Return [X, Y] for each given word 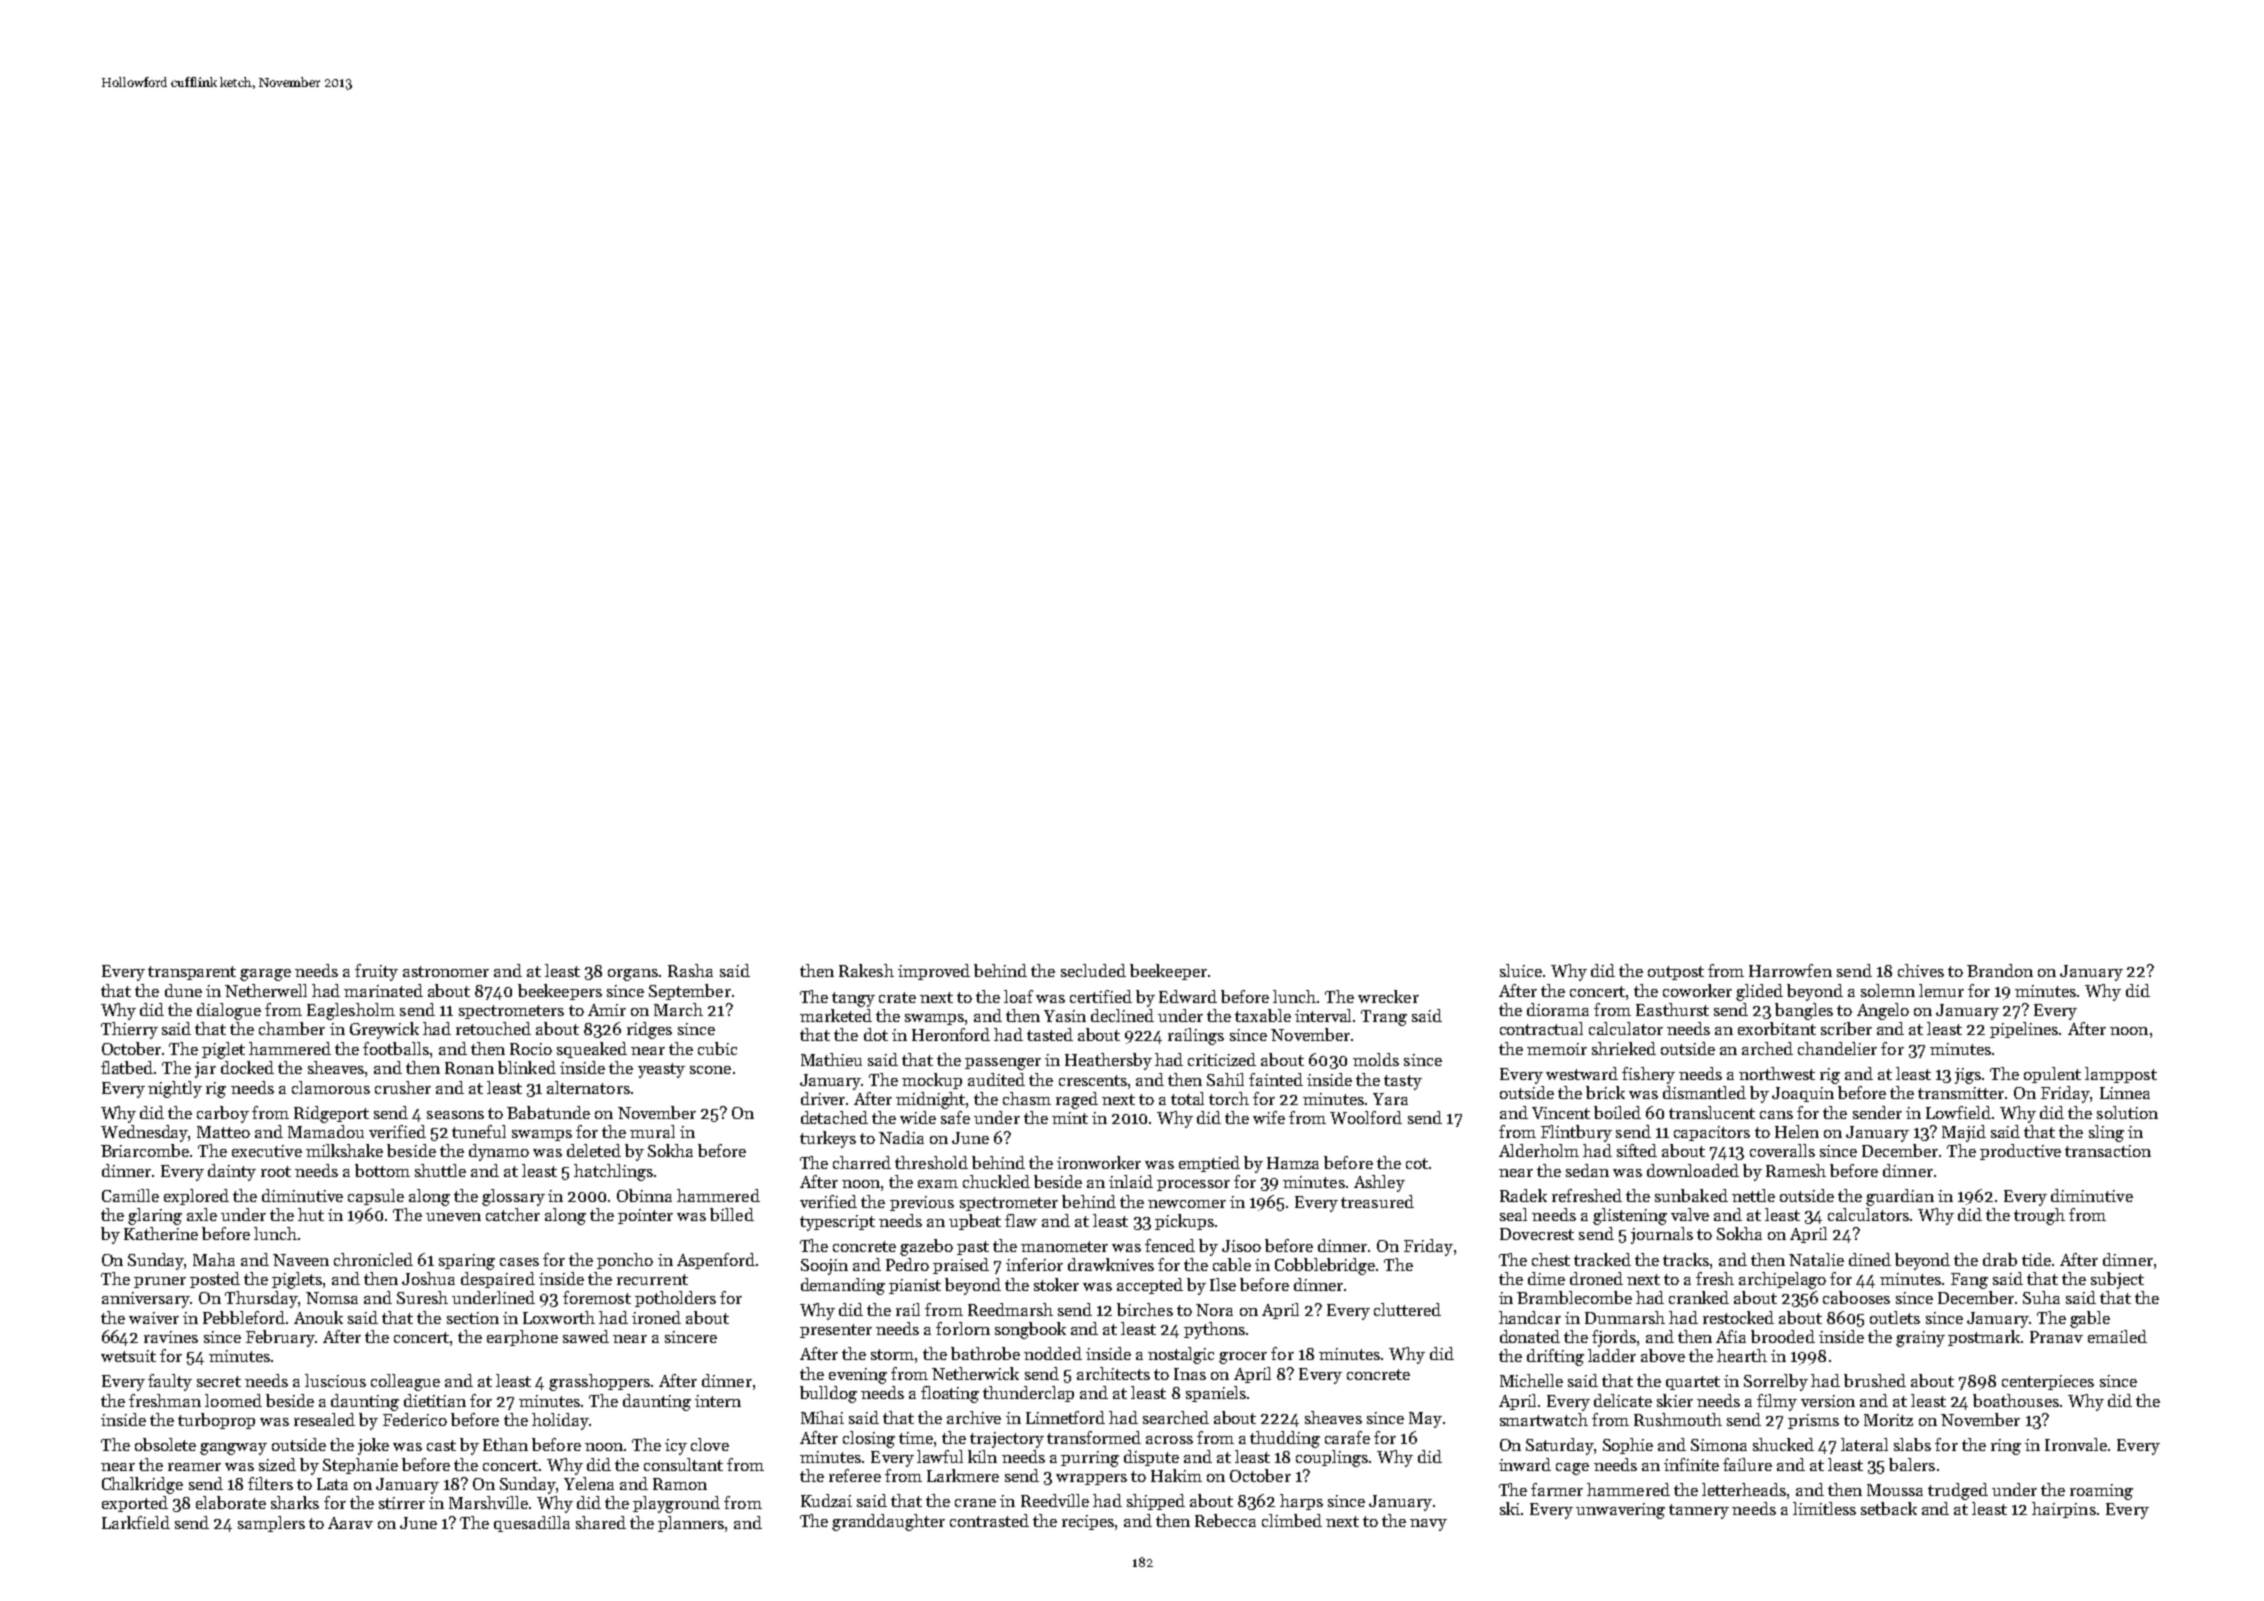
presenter [836, 1331]
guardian [1900, 1197]
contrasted [989, 1520]
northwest [1777, 1073]
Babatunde [548, 1112]
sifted [1637, 1150]
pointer [645, 1216]
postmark [1984, 1338]
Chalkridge [142, 1485]
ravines [171, 1337]
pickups [1184, 1222]
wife [1269, 1117]
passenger [1003, 1064]
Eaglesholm [351, 1011]
